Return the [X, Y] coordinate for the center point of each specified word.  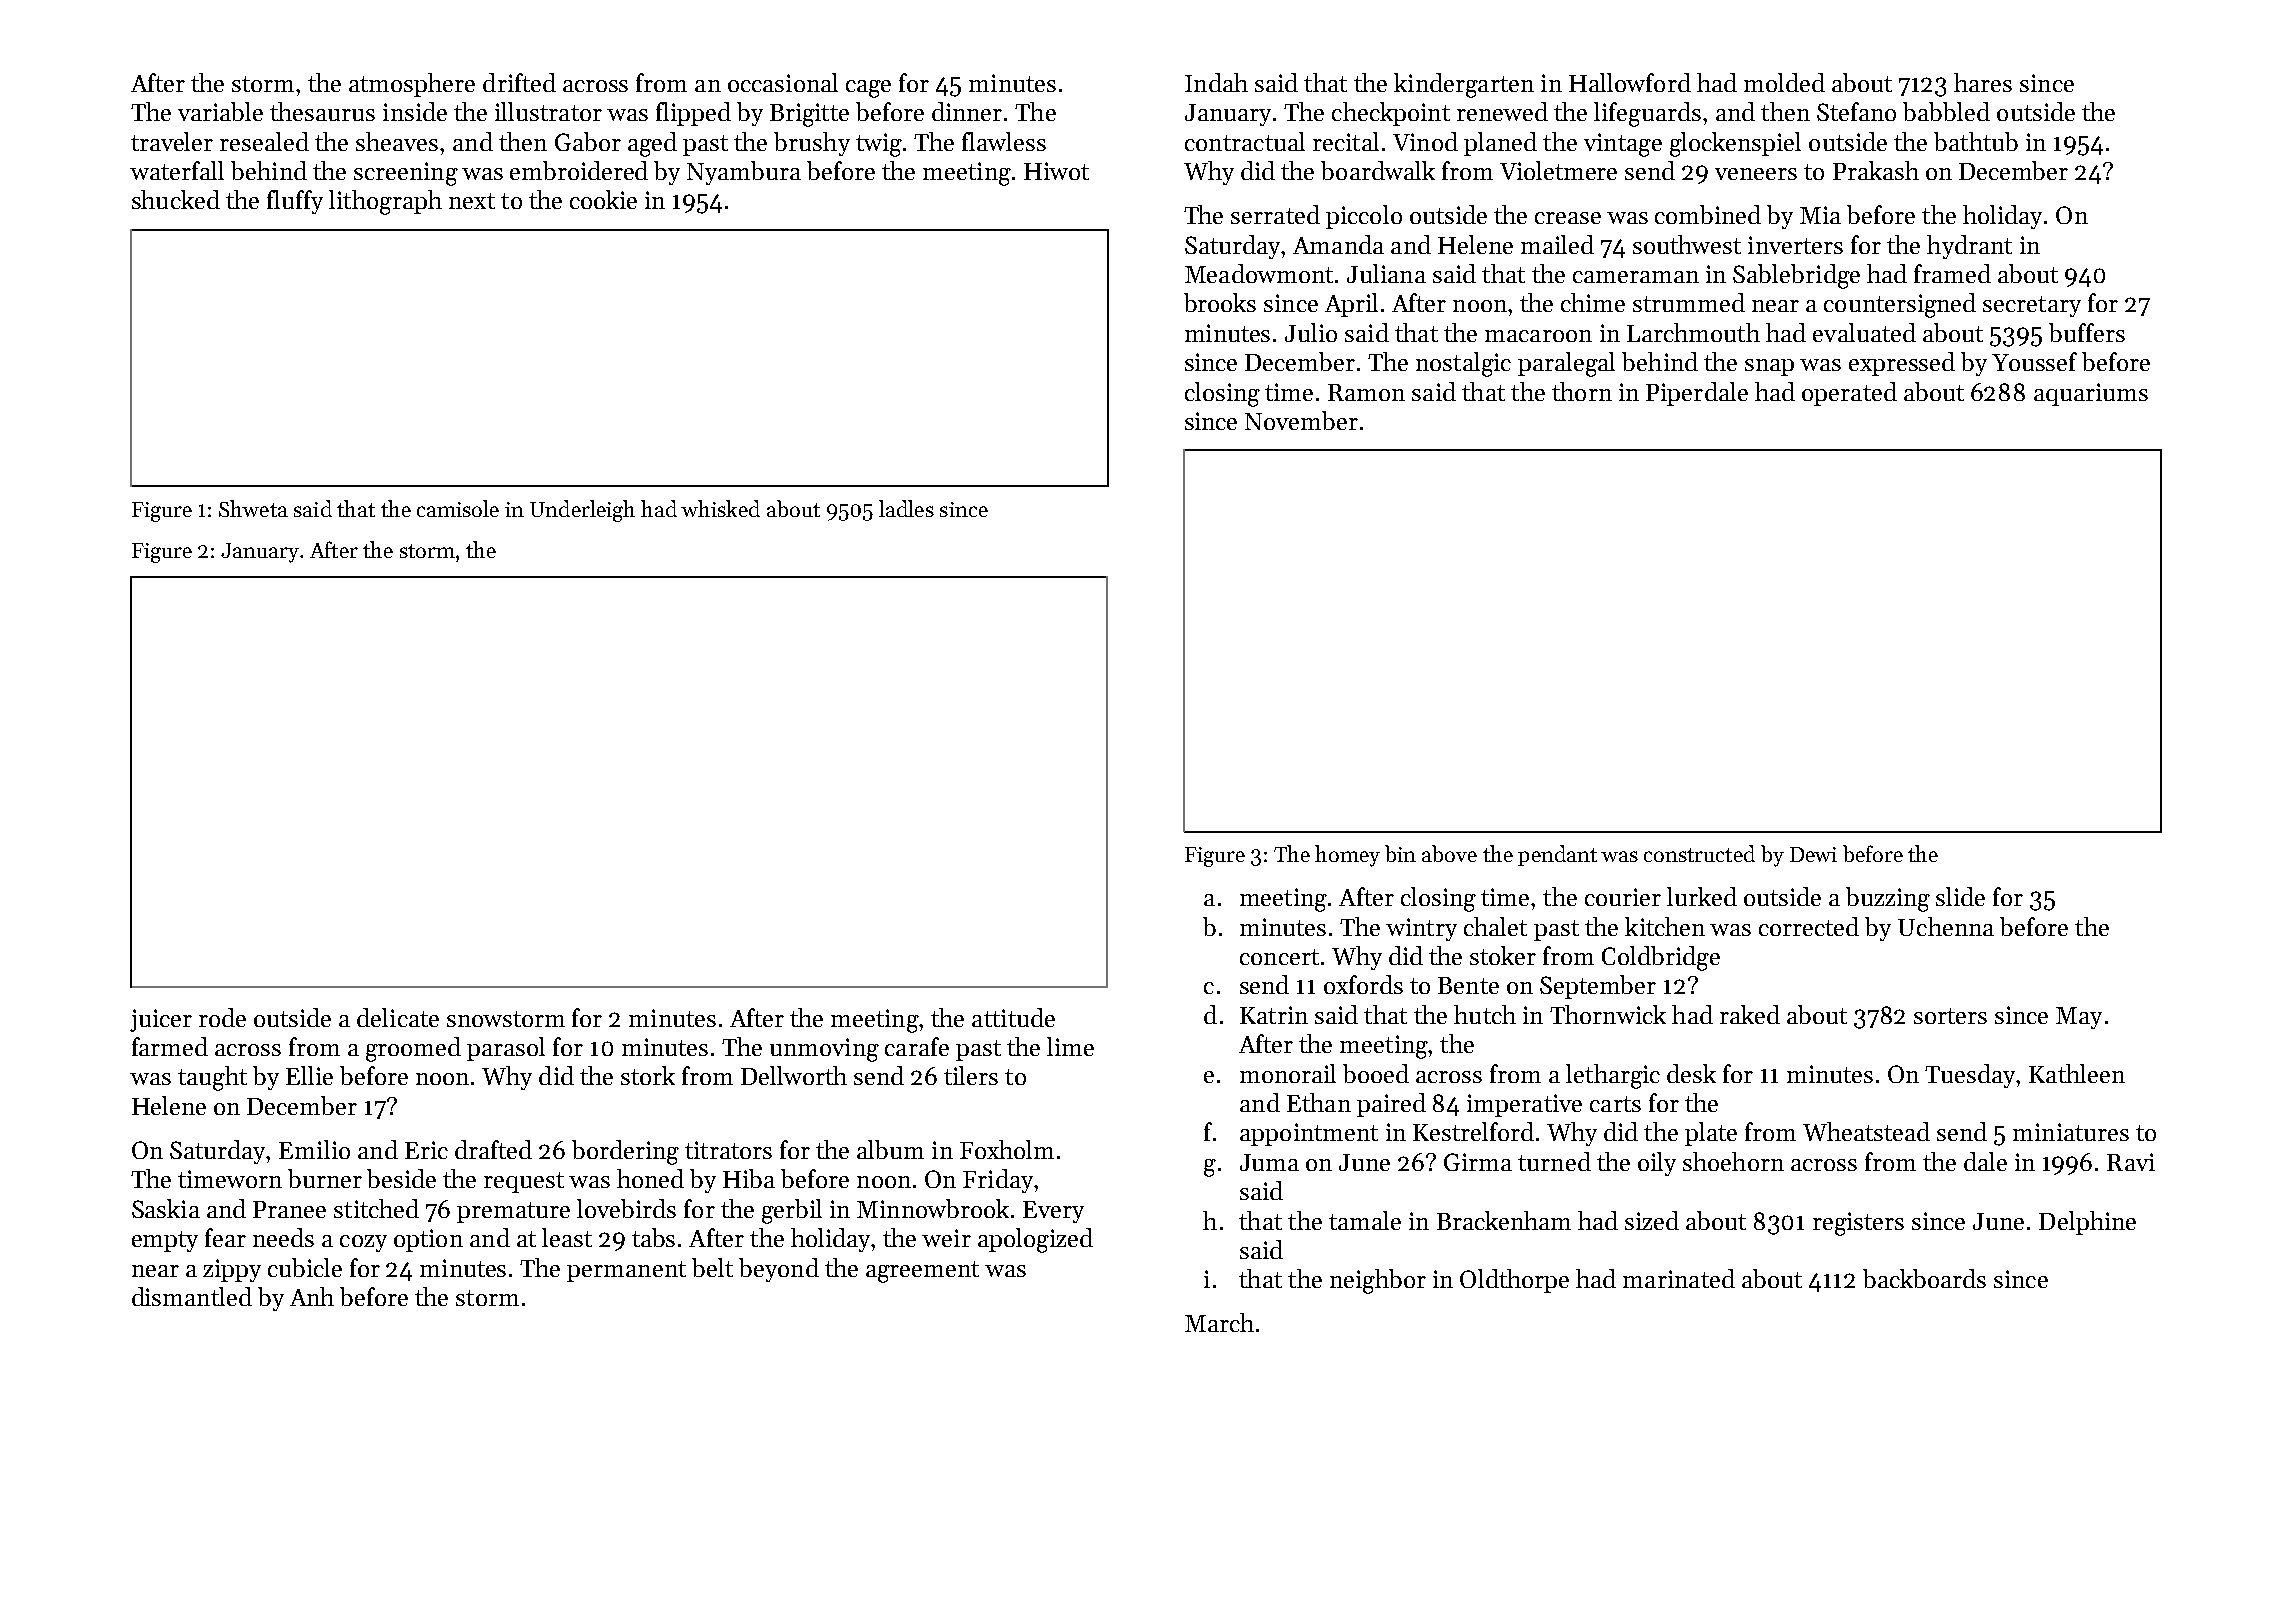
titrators [728, 1150]
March [1219, 1322]
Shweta [253, 508]
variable [220, 111]
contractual [1245, 141]
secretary [2032, 306]
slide [1960, 896]
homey [1347, 856]
